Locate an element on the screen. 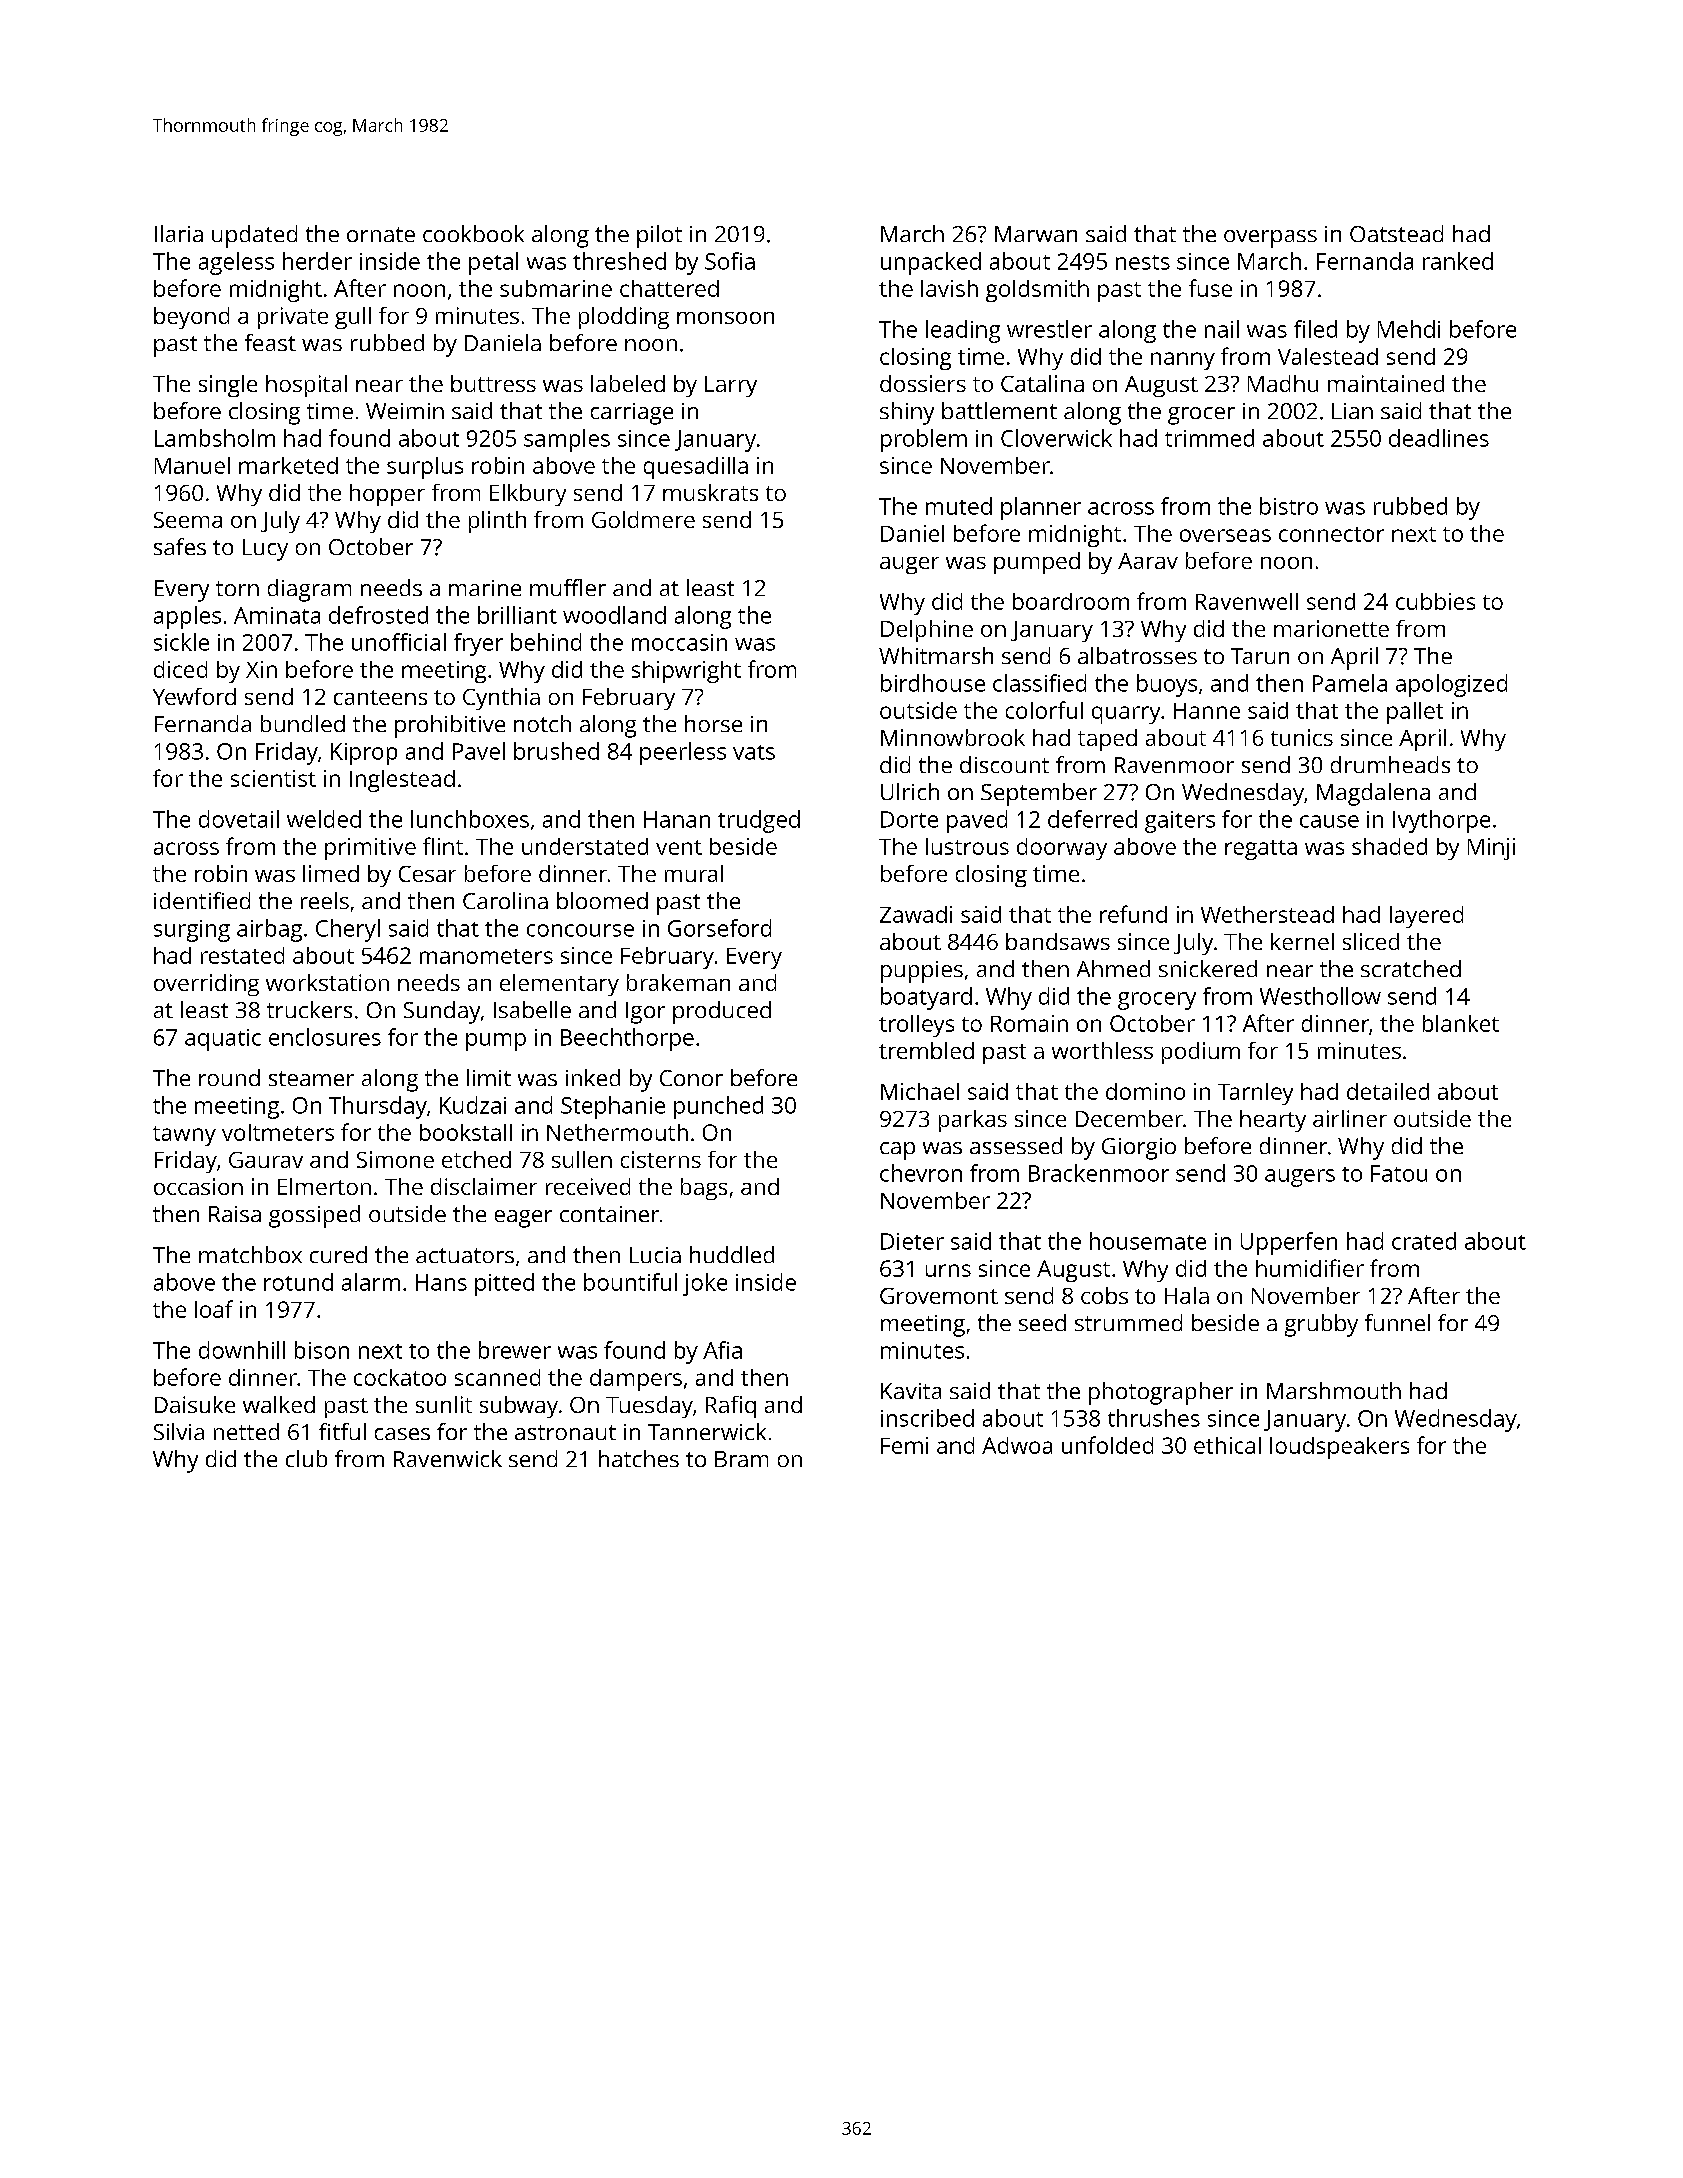 The height and width of the screenshot is (2178, 1683). muted is located at coordinates (959, 506).
